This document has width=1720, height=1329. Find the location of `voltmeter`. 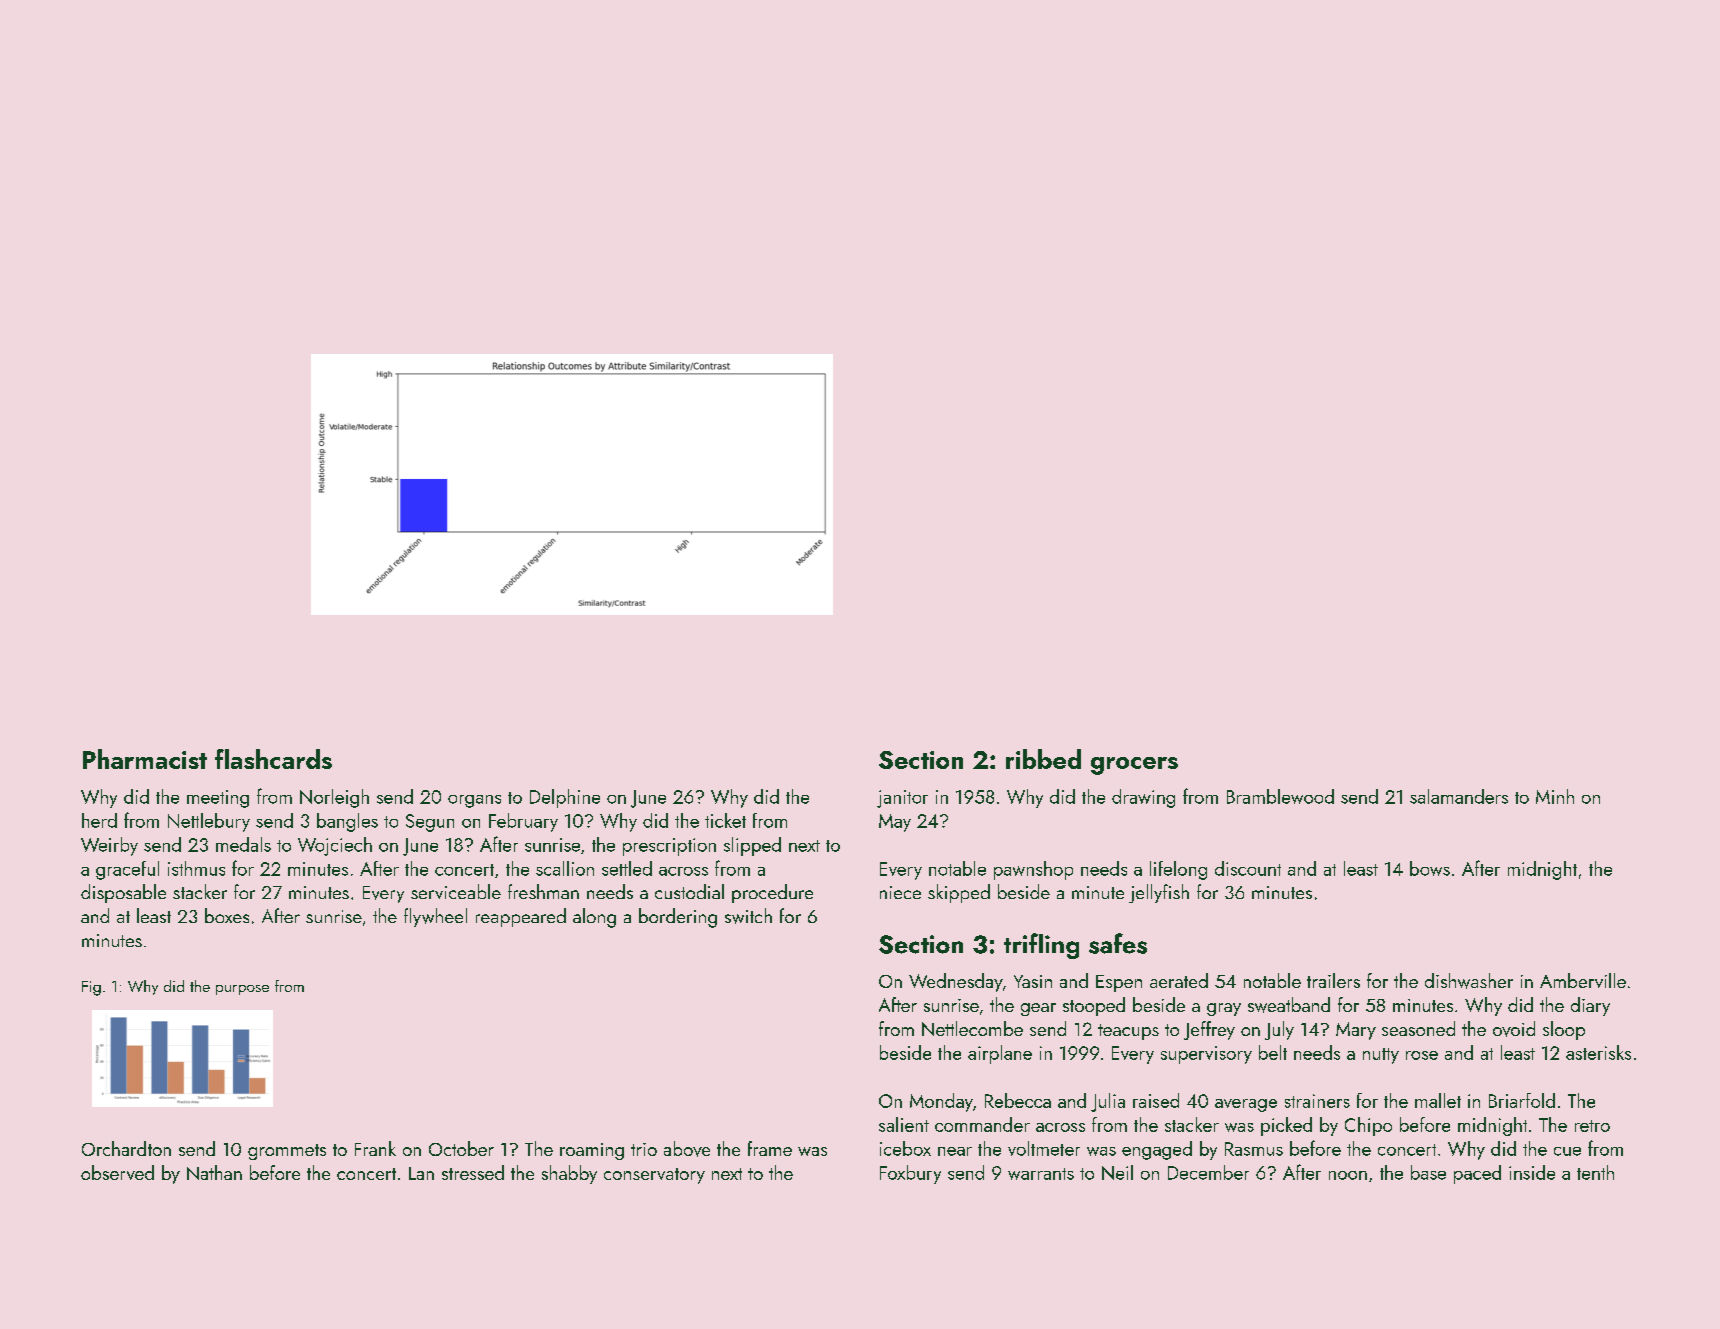

voltmeter is located at coordinates (1044, 1148).
